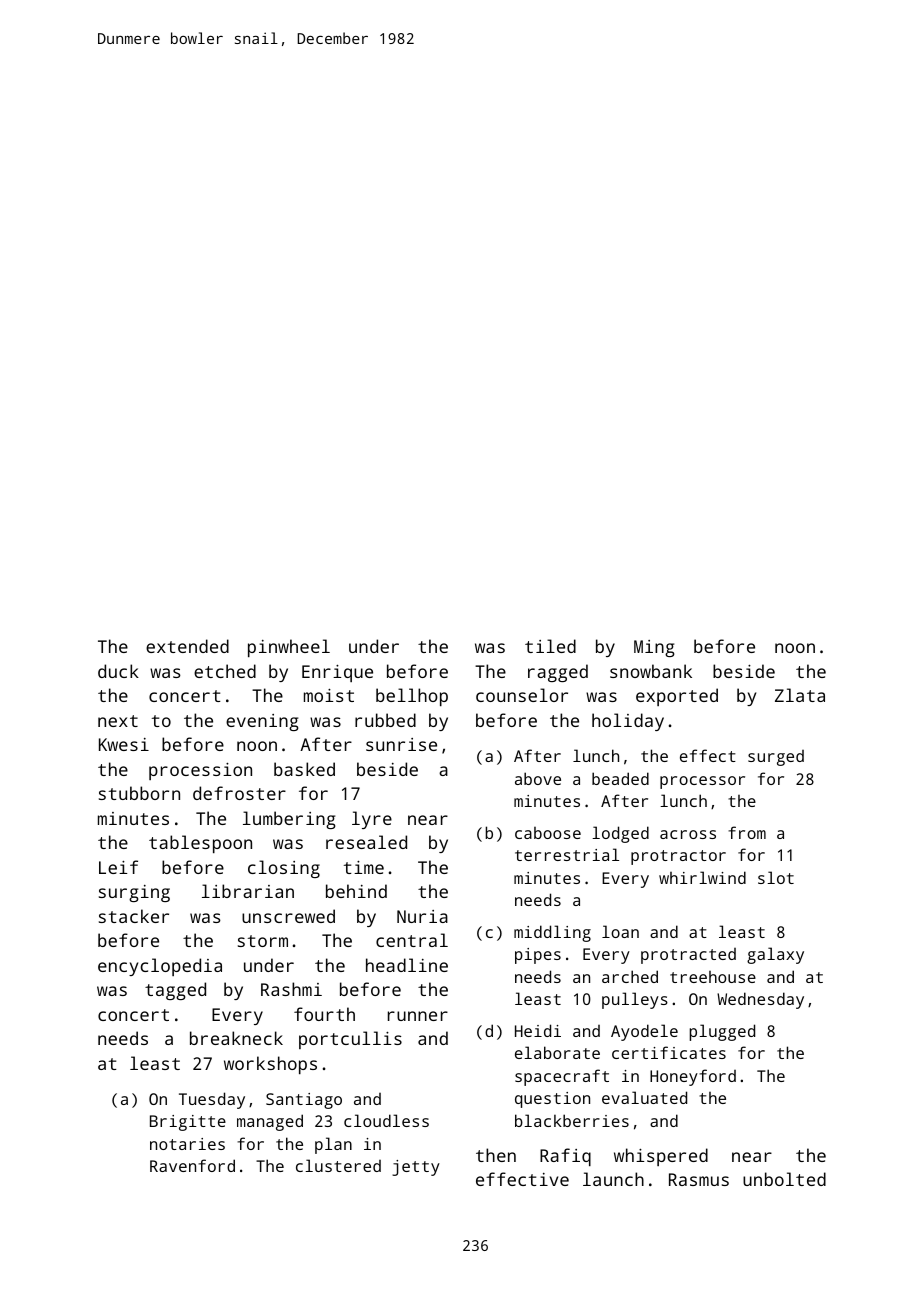 Image resolution: width=924 pixels, height=1314 pixels. Describe the element at coordinates (401, 744) in the document. I see `sunrise` at that location.
